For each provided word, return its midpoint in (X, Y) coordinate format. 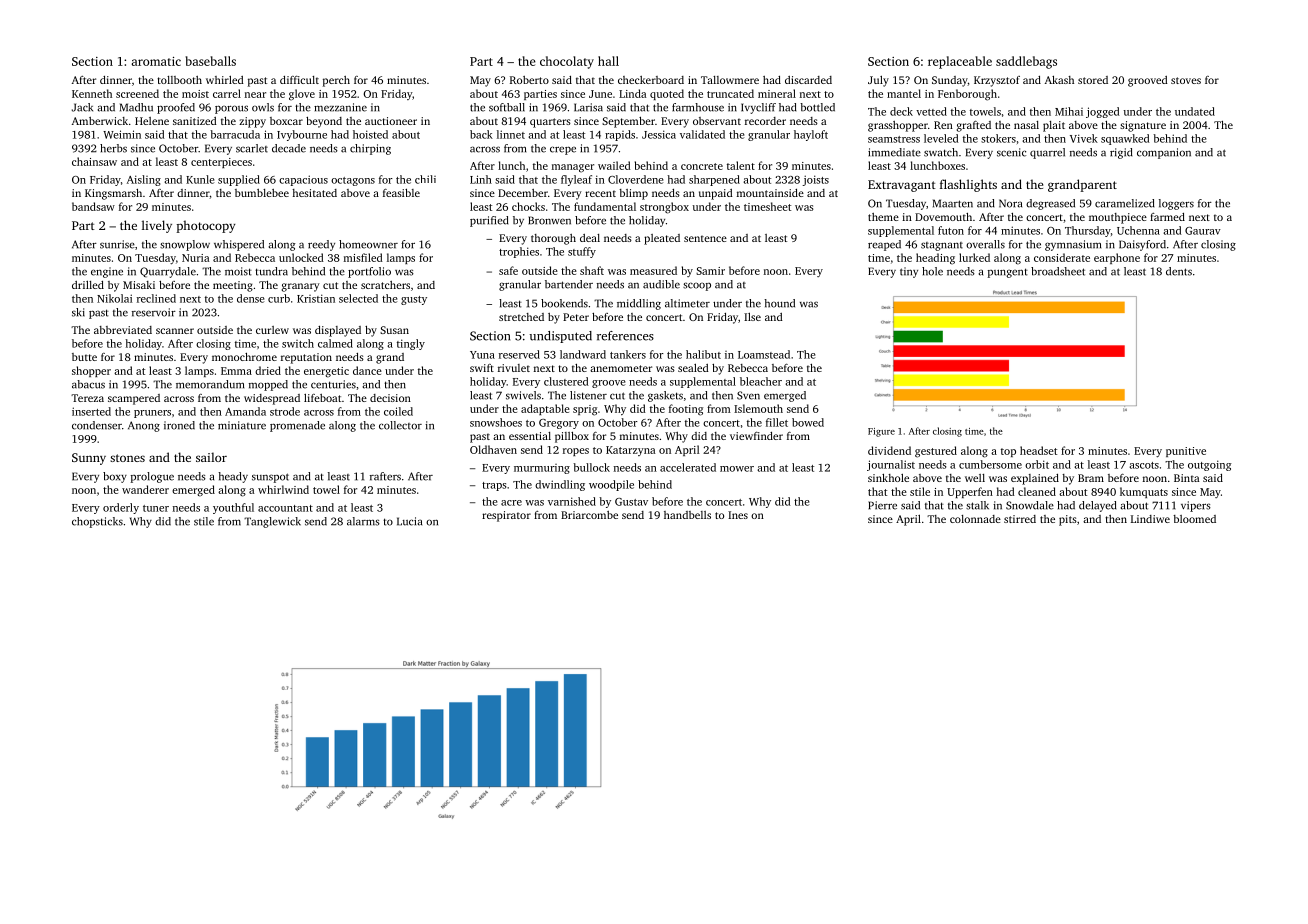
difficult (299, 80)
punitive (1186, 452)
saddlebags (1026, 62)
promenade (297, 426)
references (625, 336)
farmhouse (698, 107)
